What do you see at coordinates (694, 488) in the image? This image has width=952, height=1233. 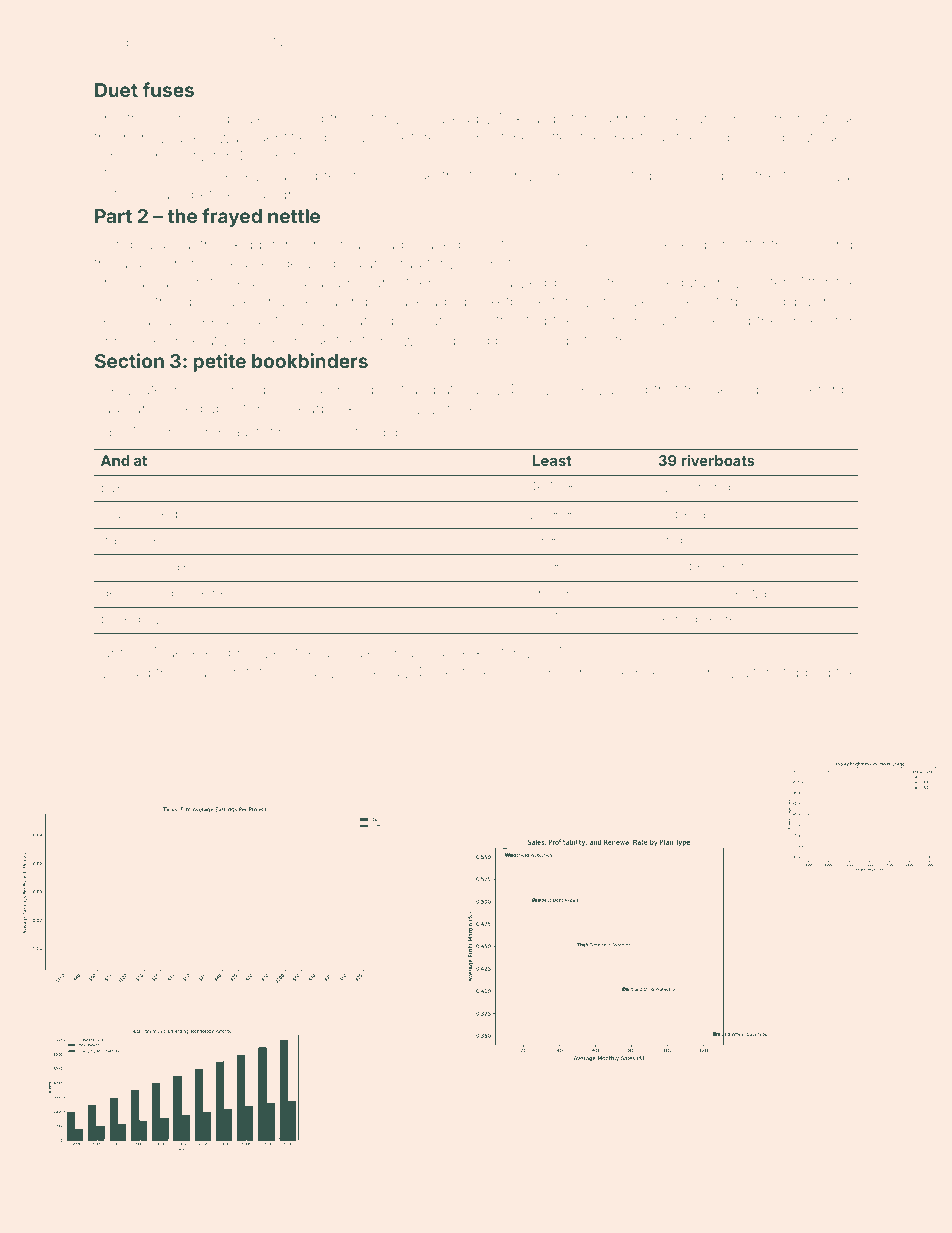 I see `welcoming` at bounding box center [694, 488].
